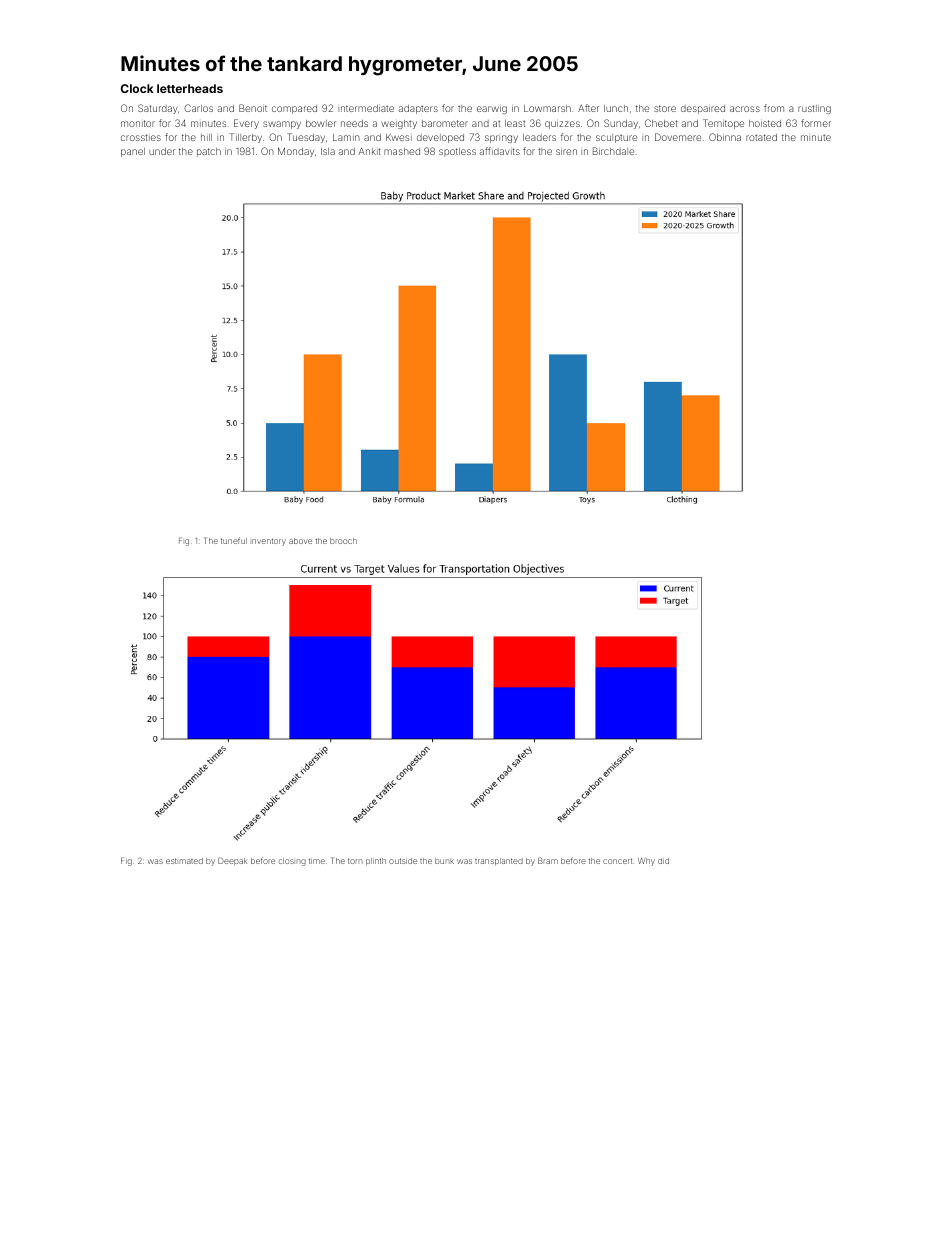 This document has height=1233, width=952. I want to click on rotated, so click(761, 137).
